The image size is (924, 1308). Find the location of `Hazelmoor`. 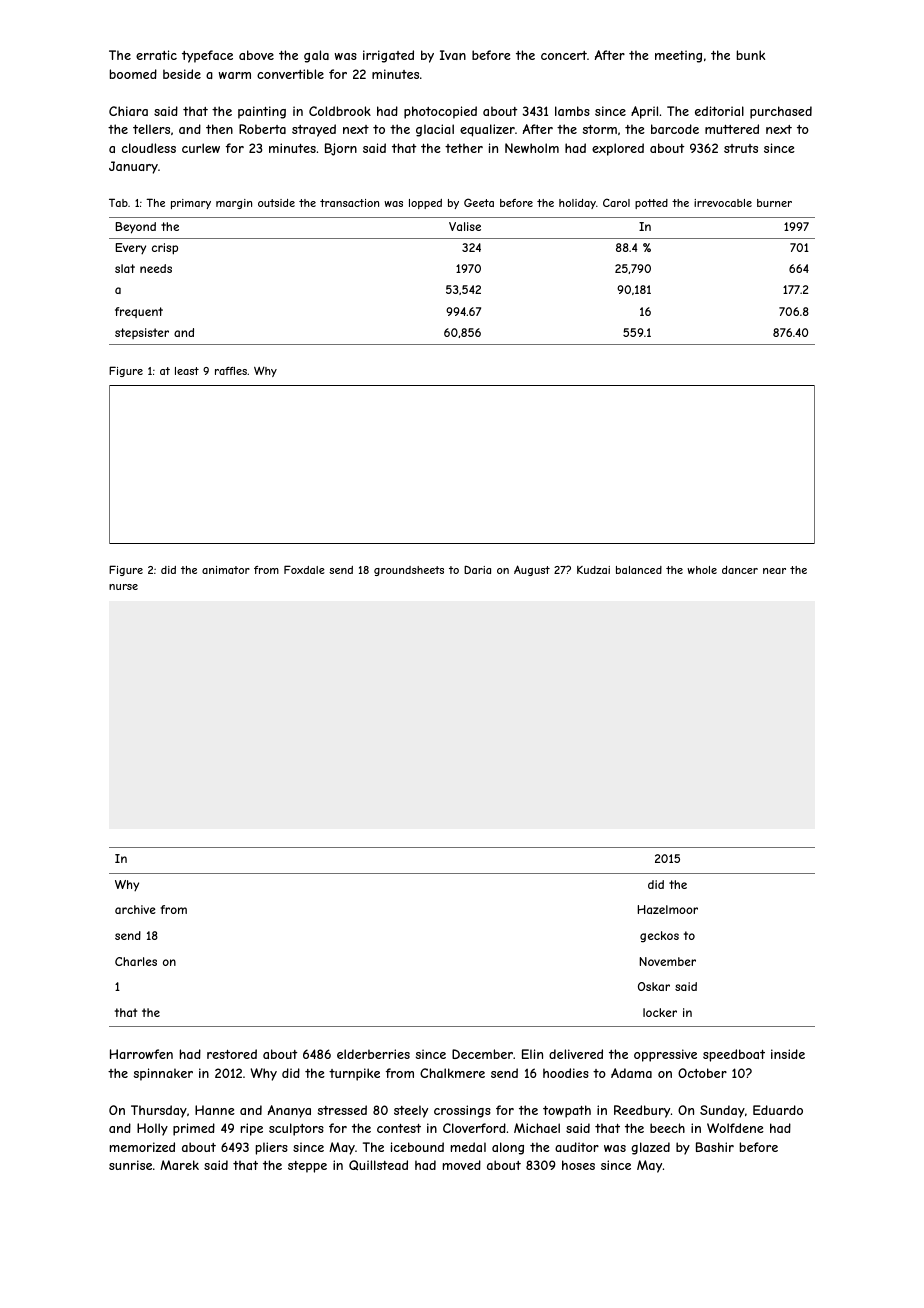

Hazelmoor is located at coordinates (667, 909).
